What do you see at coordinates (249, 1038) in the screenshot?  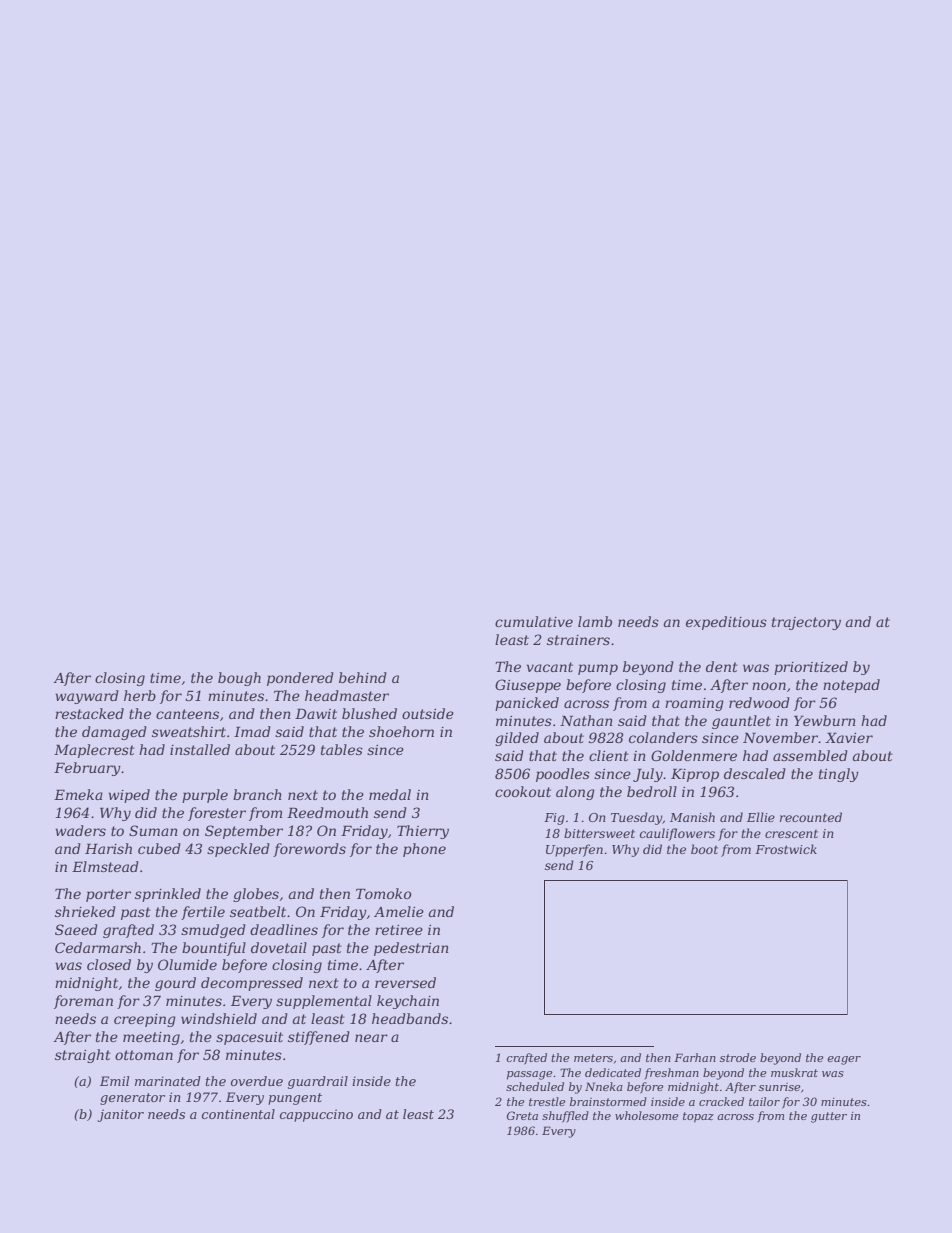 I see `spacesuit` at bounding box center [249, 1038].
